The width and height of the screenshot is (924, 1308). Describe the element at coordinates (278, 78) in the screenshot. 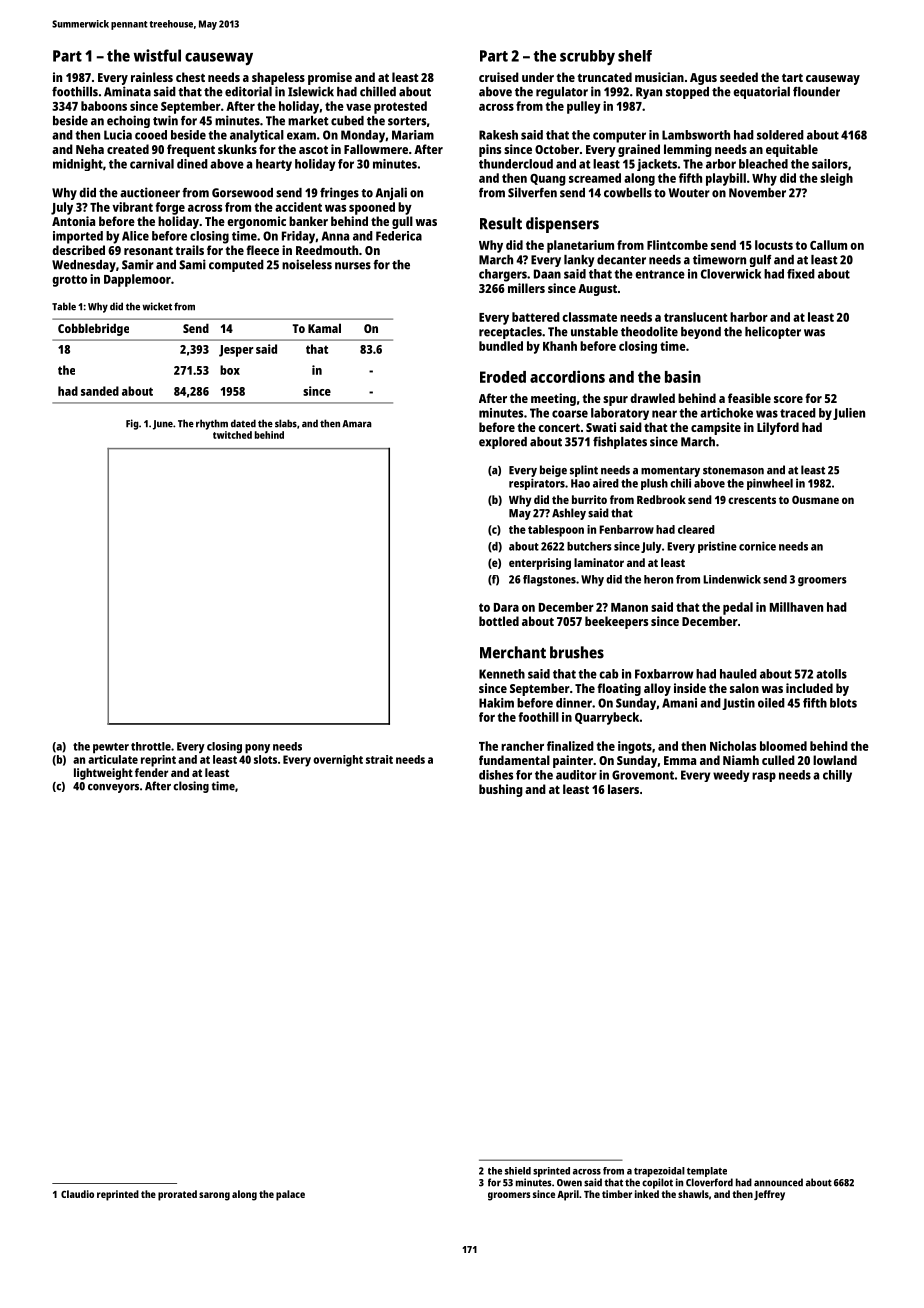

I see `shapeless` at that location.
